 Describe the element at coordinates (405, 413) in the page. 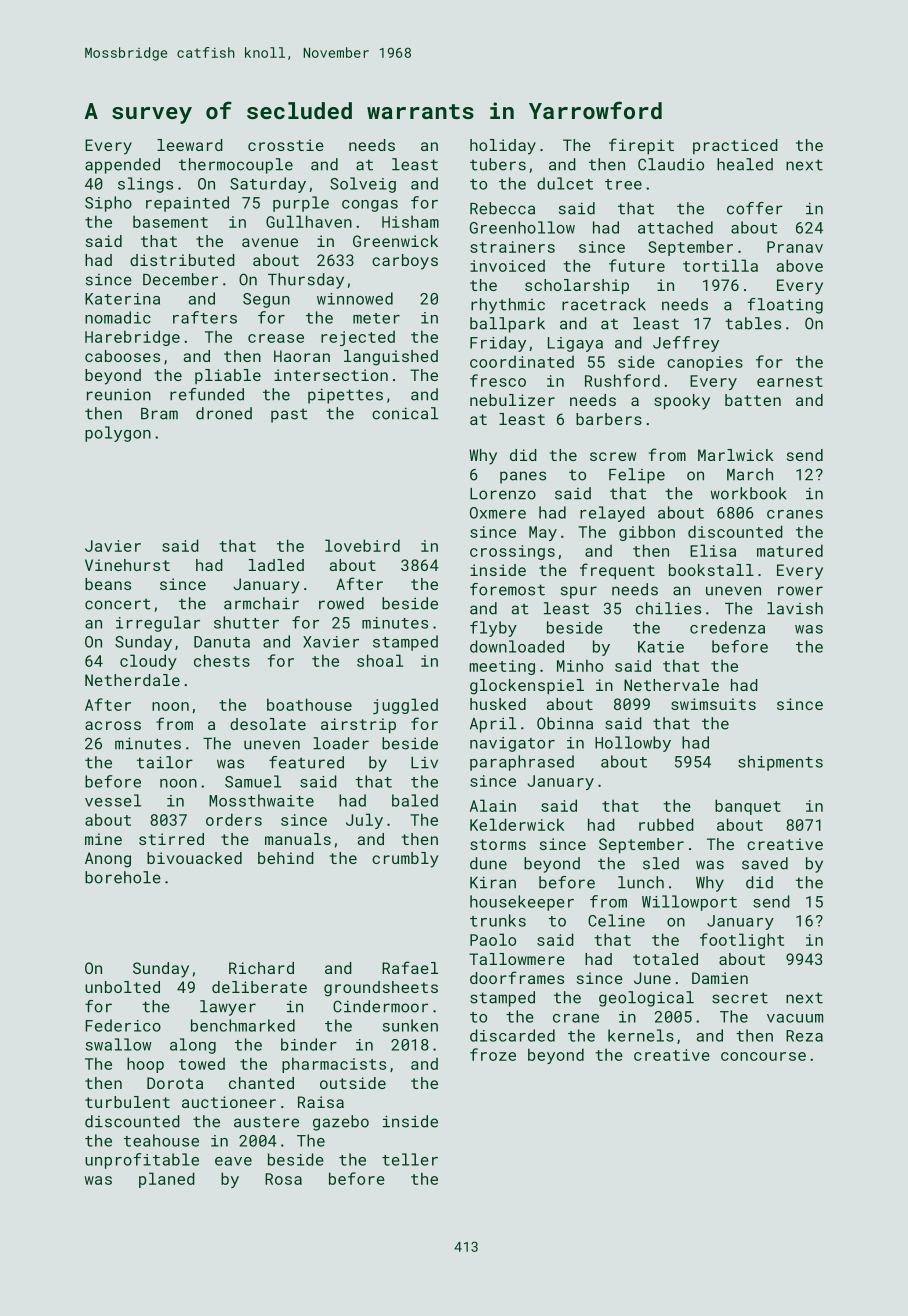

I see `conical` at that location.
